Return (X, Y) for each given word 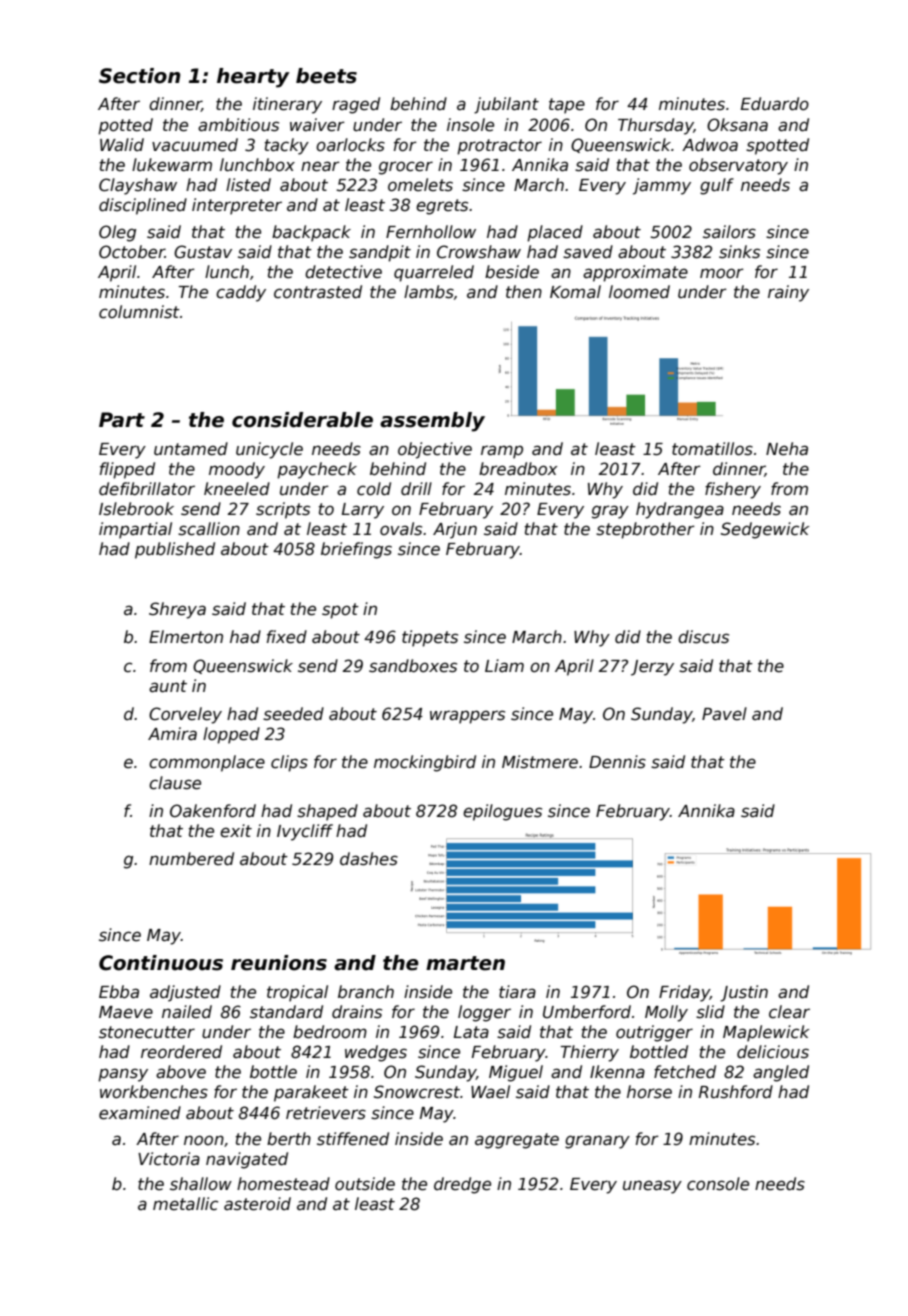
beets (326, 76)
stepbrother (645, 530)
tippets (430, 638)
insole (470, 125)
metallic (185, 1204)
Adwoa (710, 145)
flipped (127, 470)
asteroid (257, 1204)
